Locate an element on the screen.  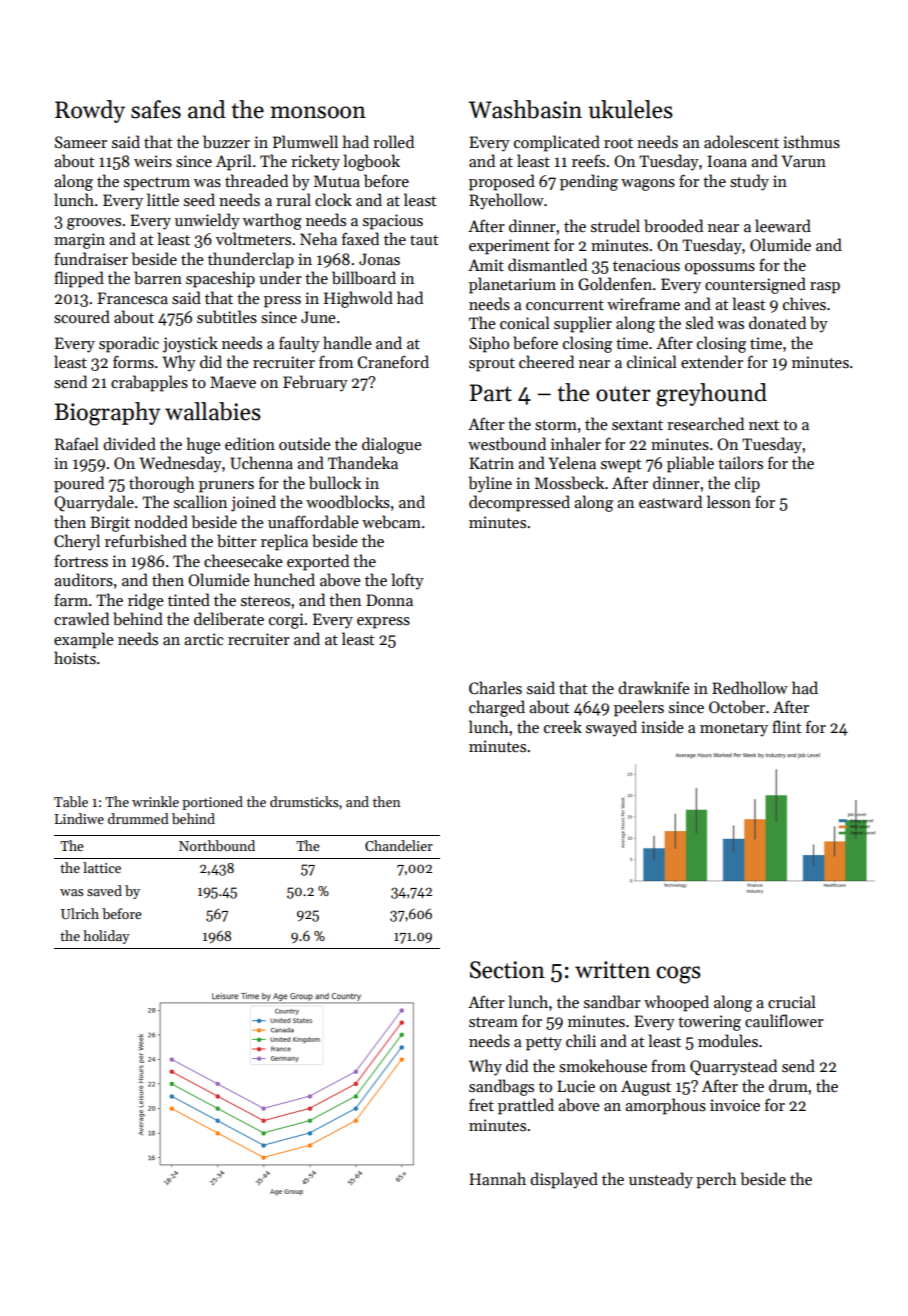
Donna is located at coordinates (389, 600).
